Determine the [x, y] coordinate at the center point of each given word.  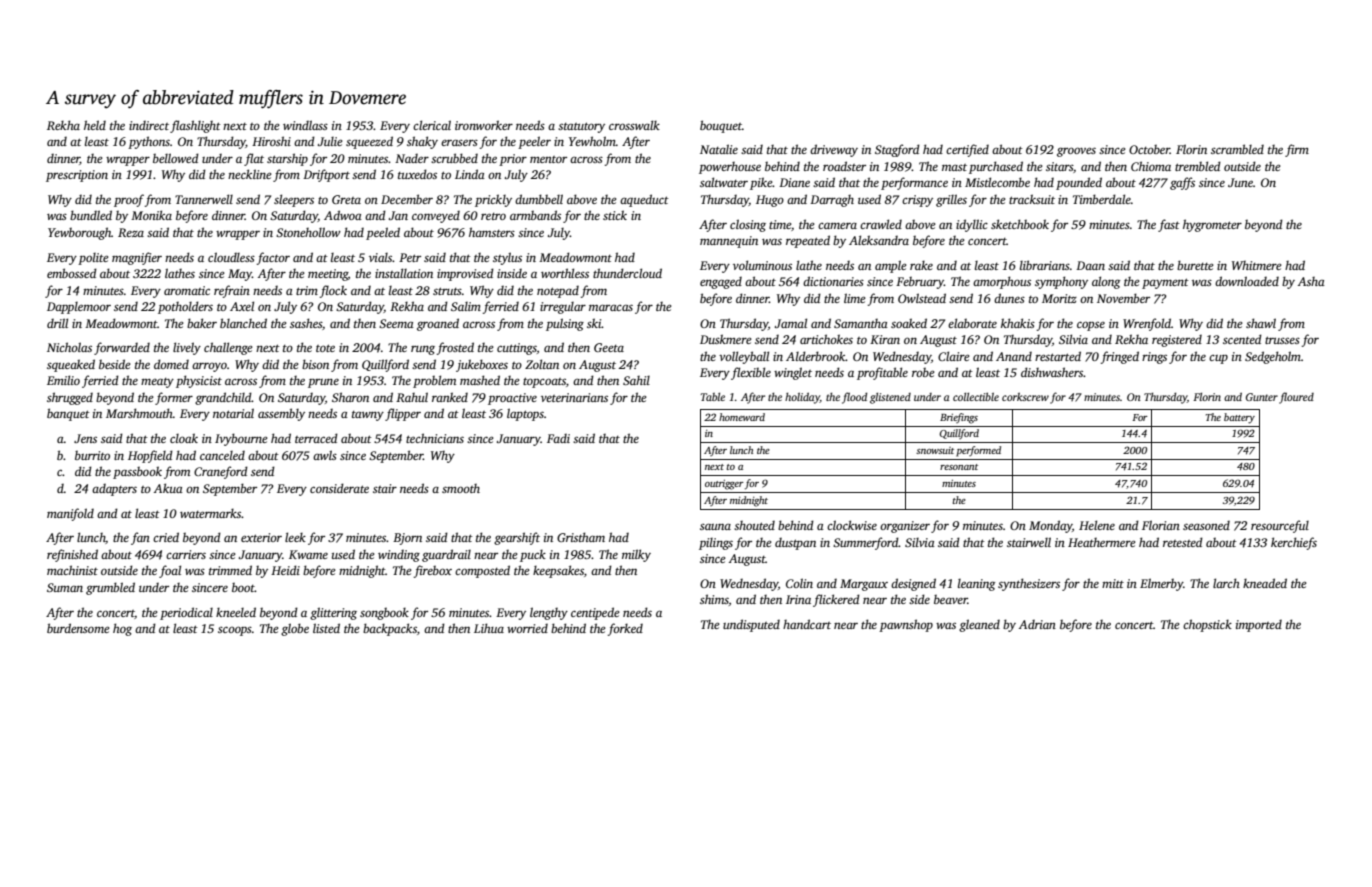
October [1149, 149]
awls [325, 455]
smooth [461, 488]
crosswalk [634, 125]
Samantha [861, 323]
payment [1165, 283]
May [240, 275]
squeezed [369, 142]
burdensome [78, 628]
